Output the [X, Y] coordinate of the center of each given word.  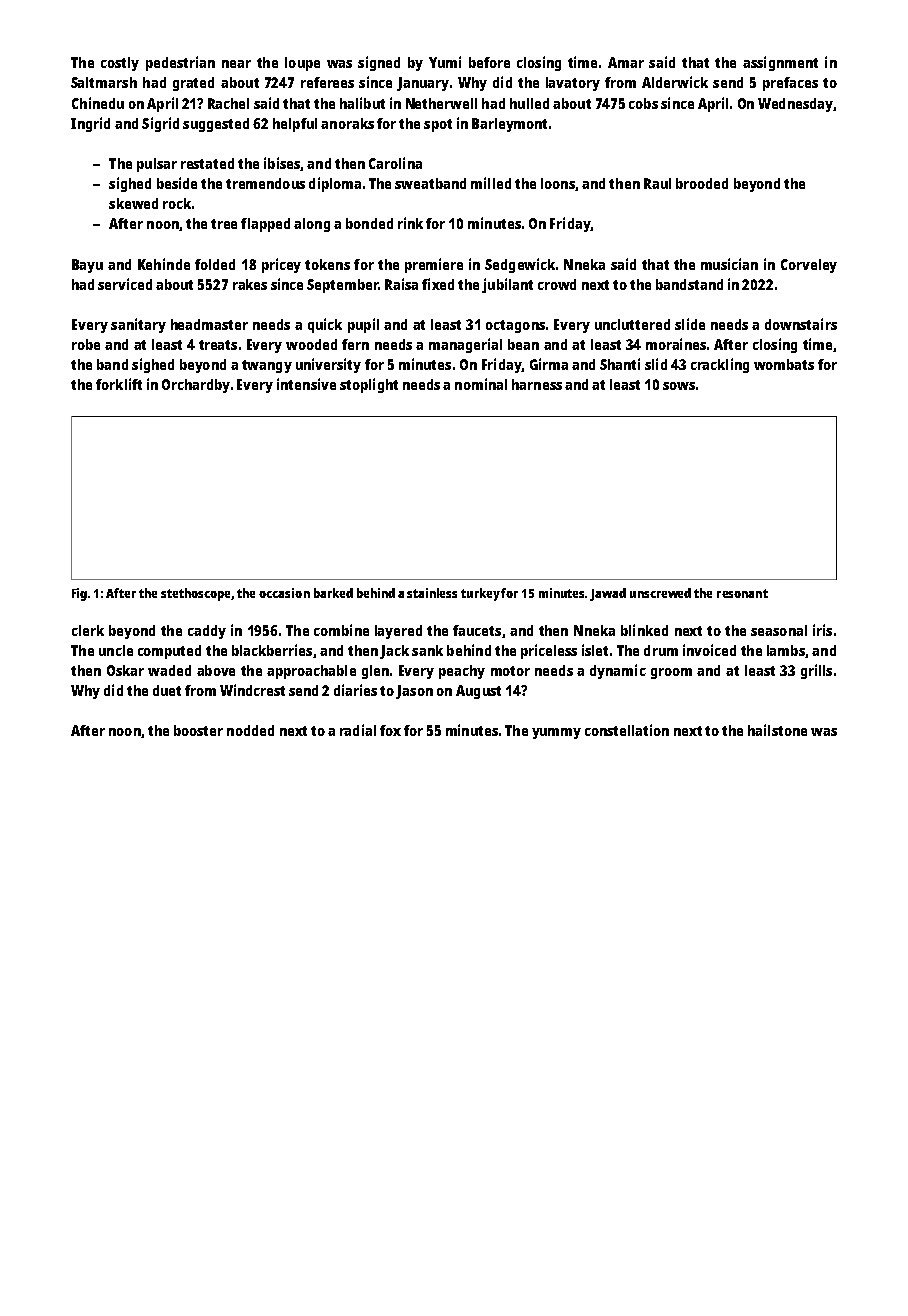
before [489, 62]
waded [169, 670]
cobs [643, 103]
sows [679, 386]
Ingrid [90, 124]
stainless [432, 593]
